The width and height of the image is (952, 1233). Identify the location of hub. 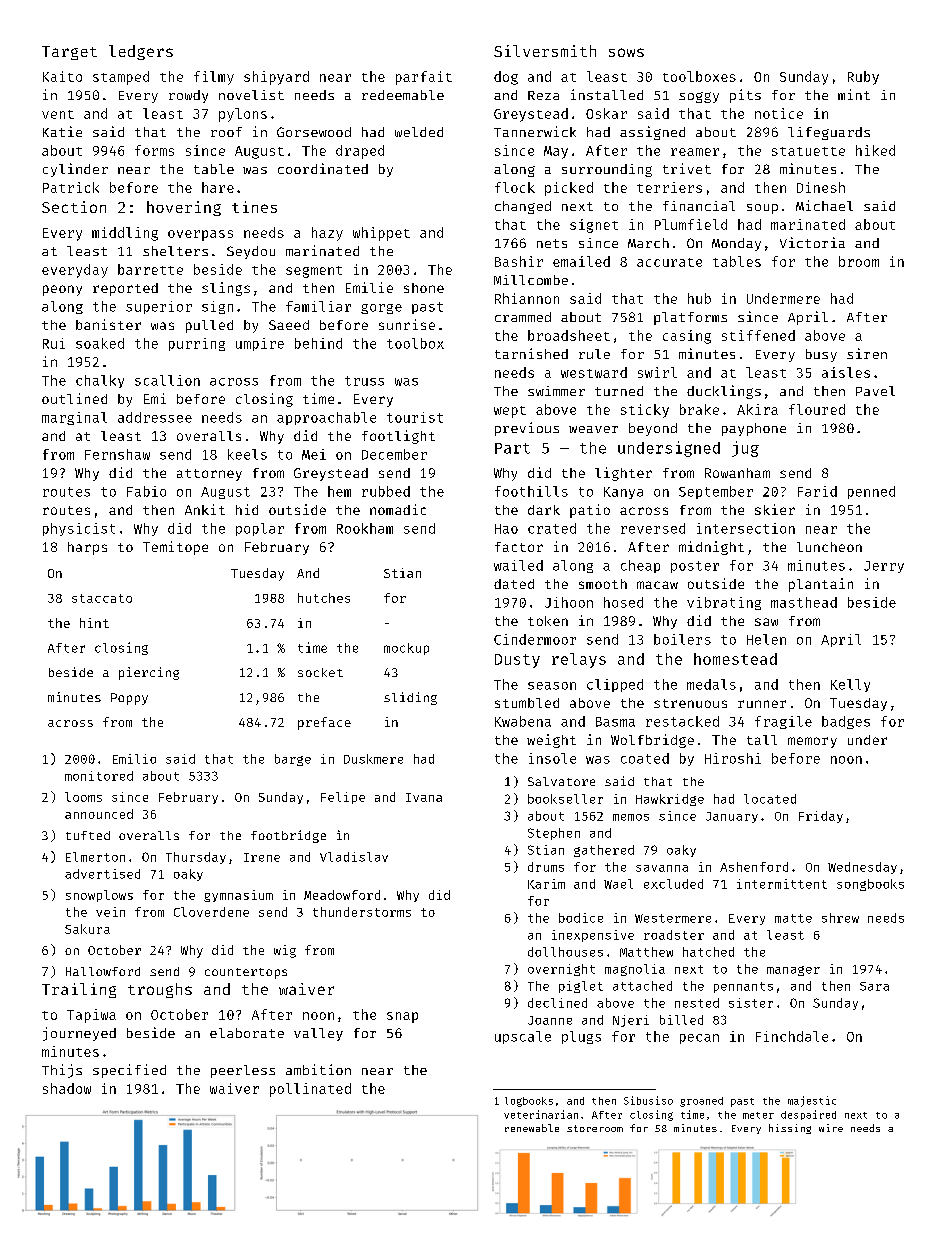
(699, 298).
